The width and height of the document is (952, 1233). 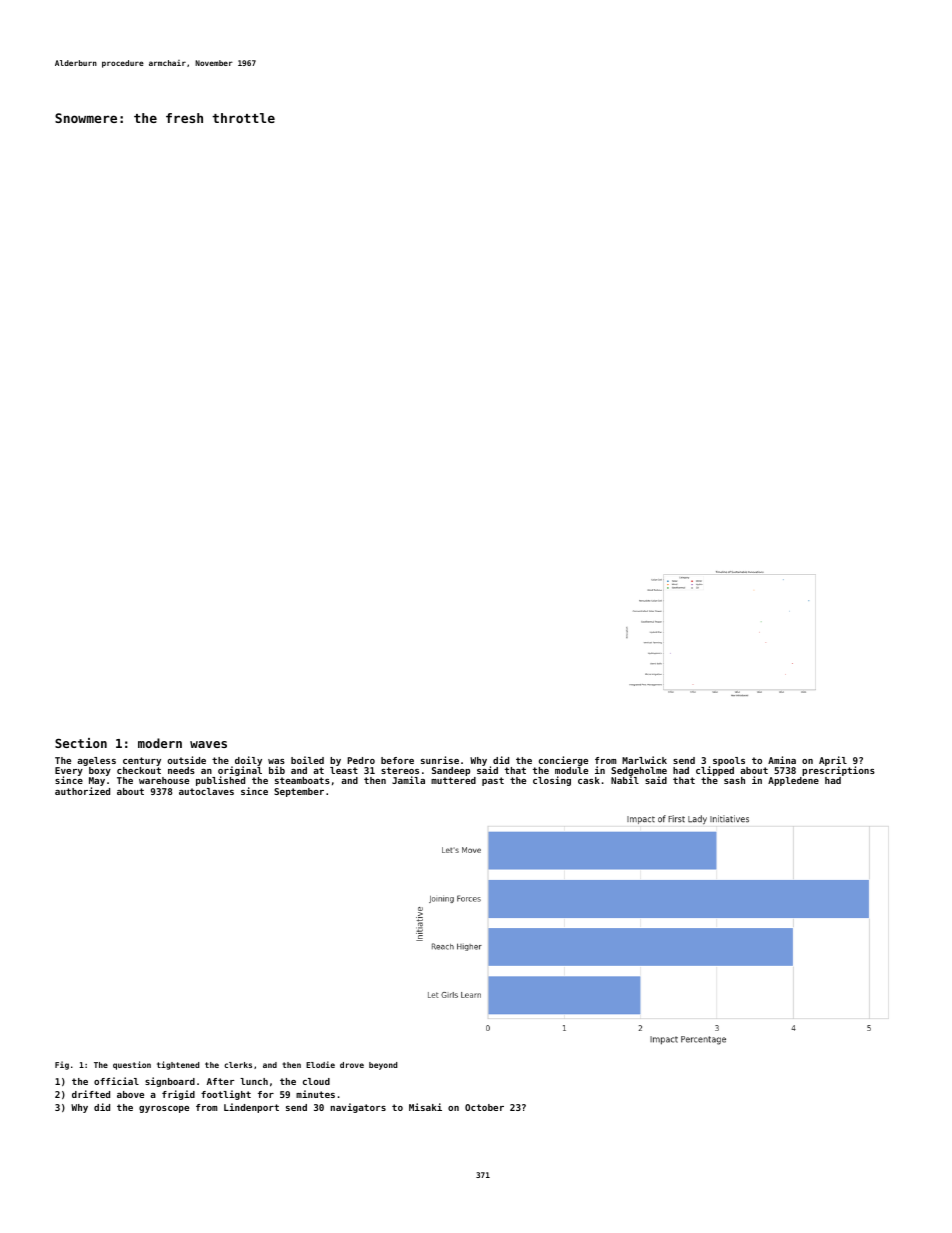 What do you see at coordinates (552, 781) in the document?
I see `closing` at bounding box center [552, 781].
